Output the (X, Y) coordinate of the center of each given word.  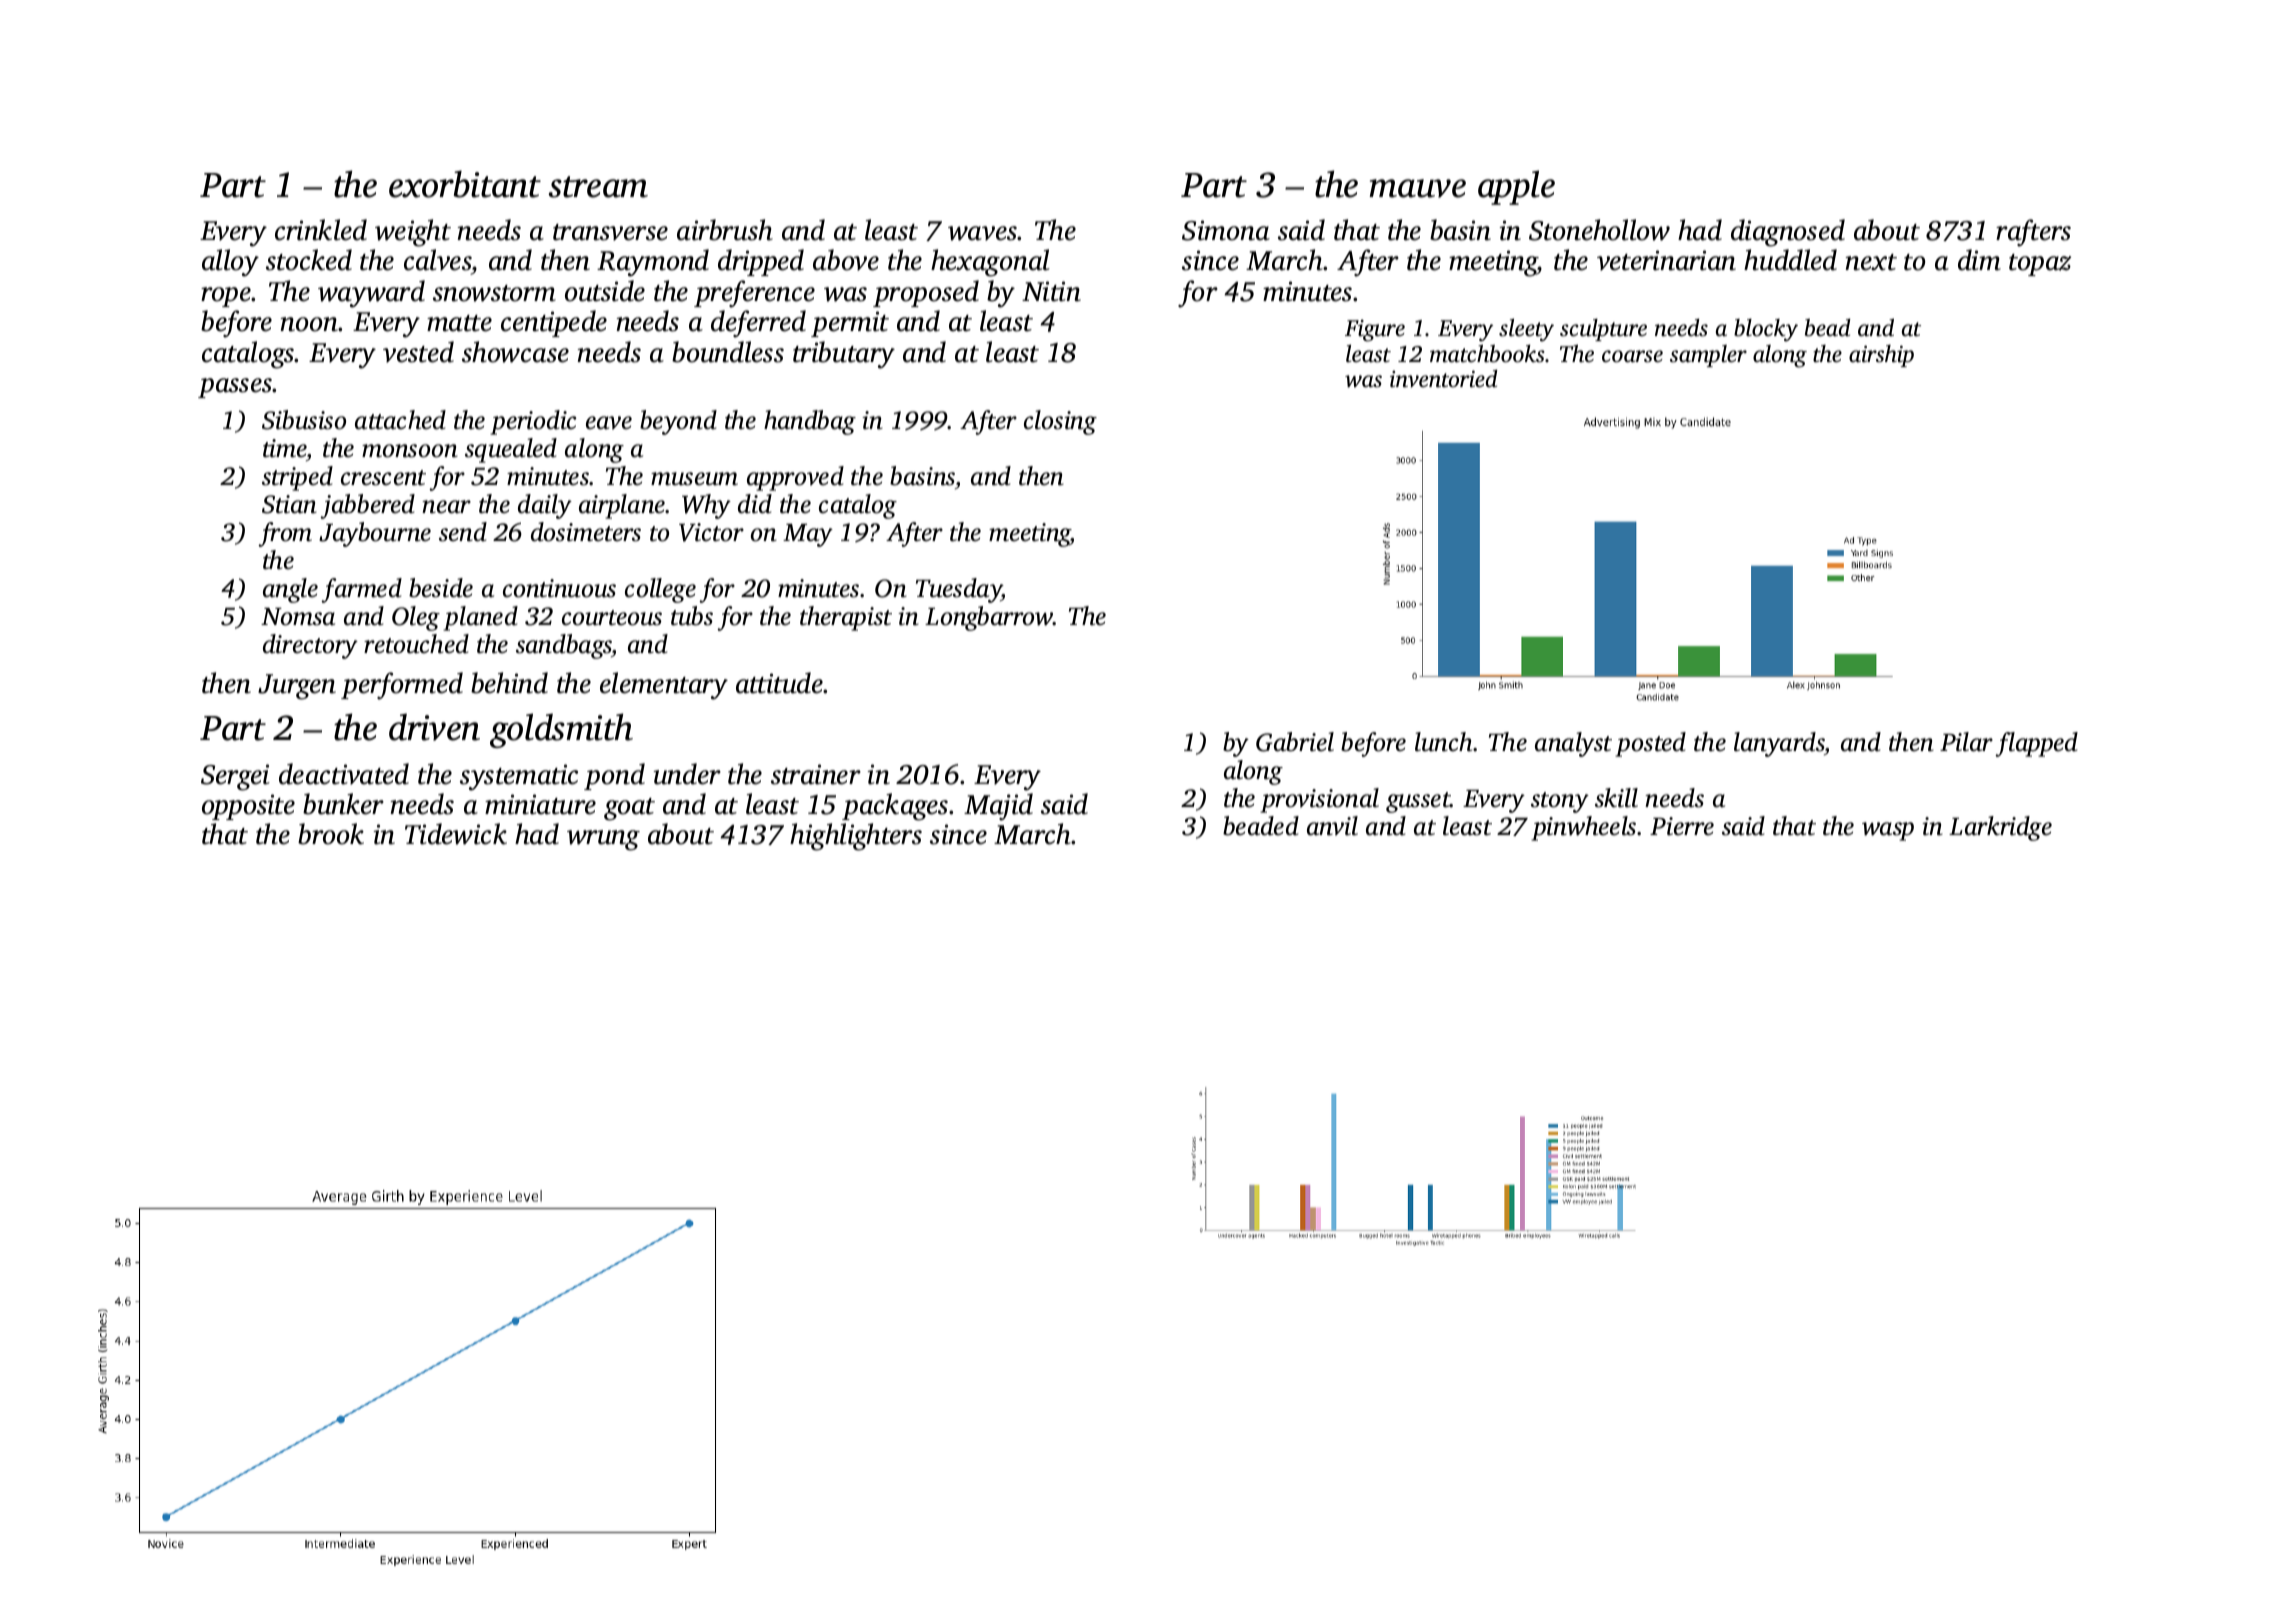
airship (1881, 356)
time (285, 450)
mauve (1418, 188)
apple (1516, 187)
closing (1060, 422)
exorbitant (465, 184)
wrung (603, 840)
